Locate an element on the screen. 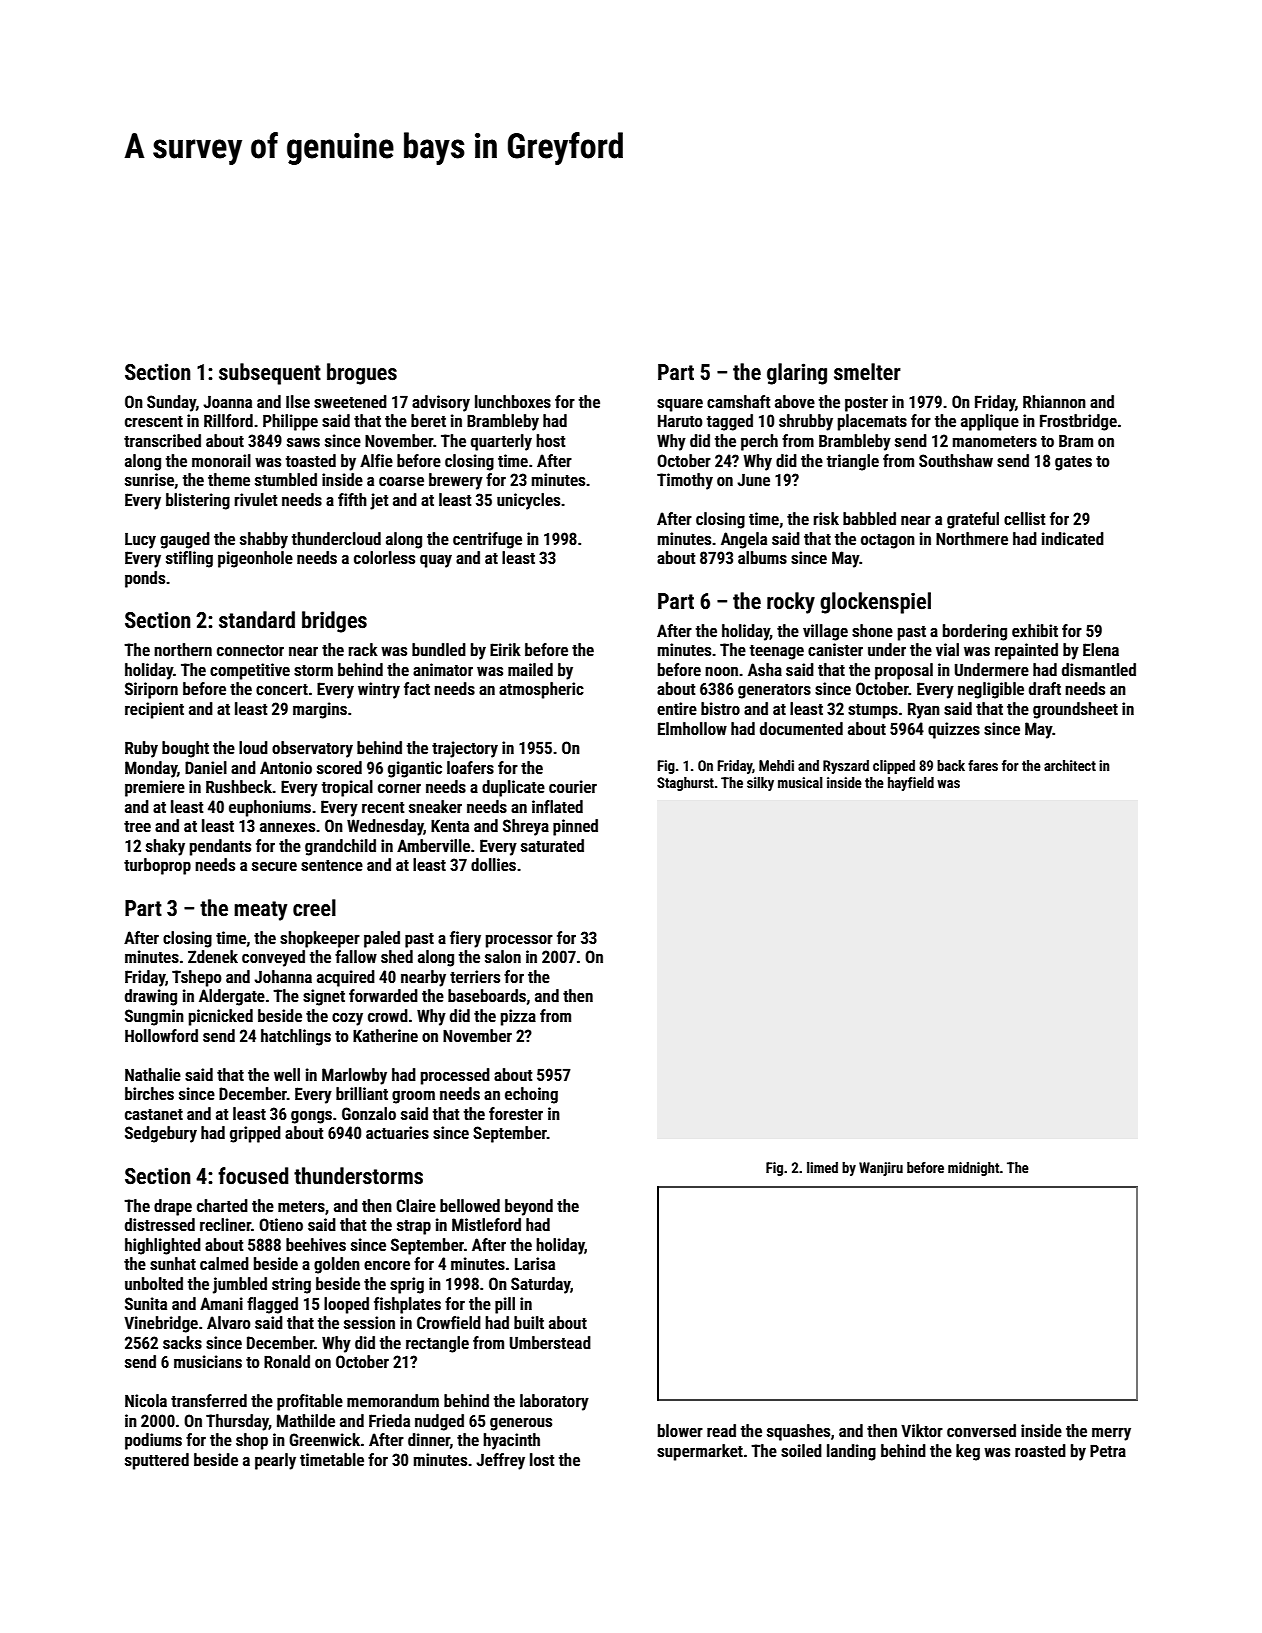  Staghurst is located at coordinates (685, 784).
